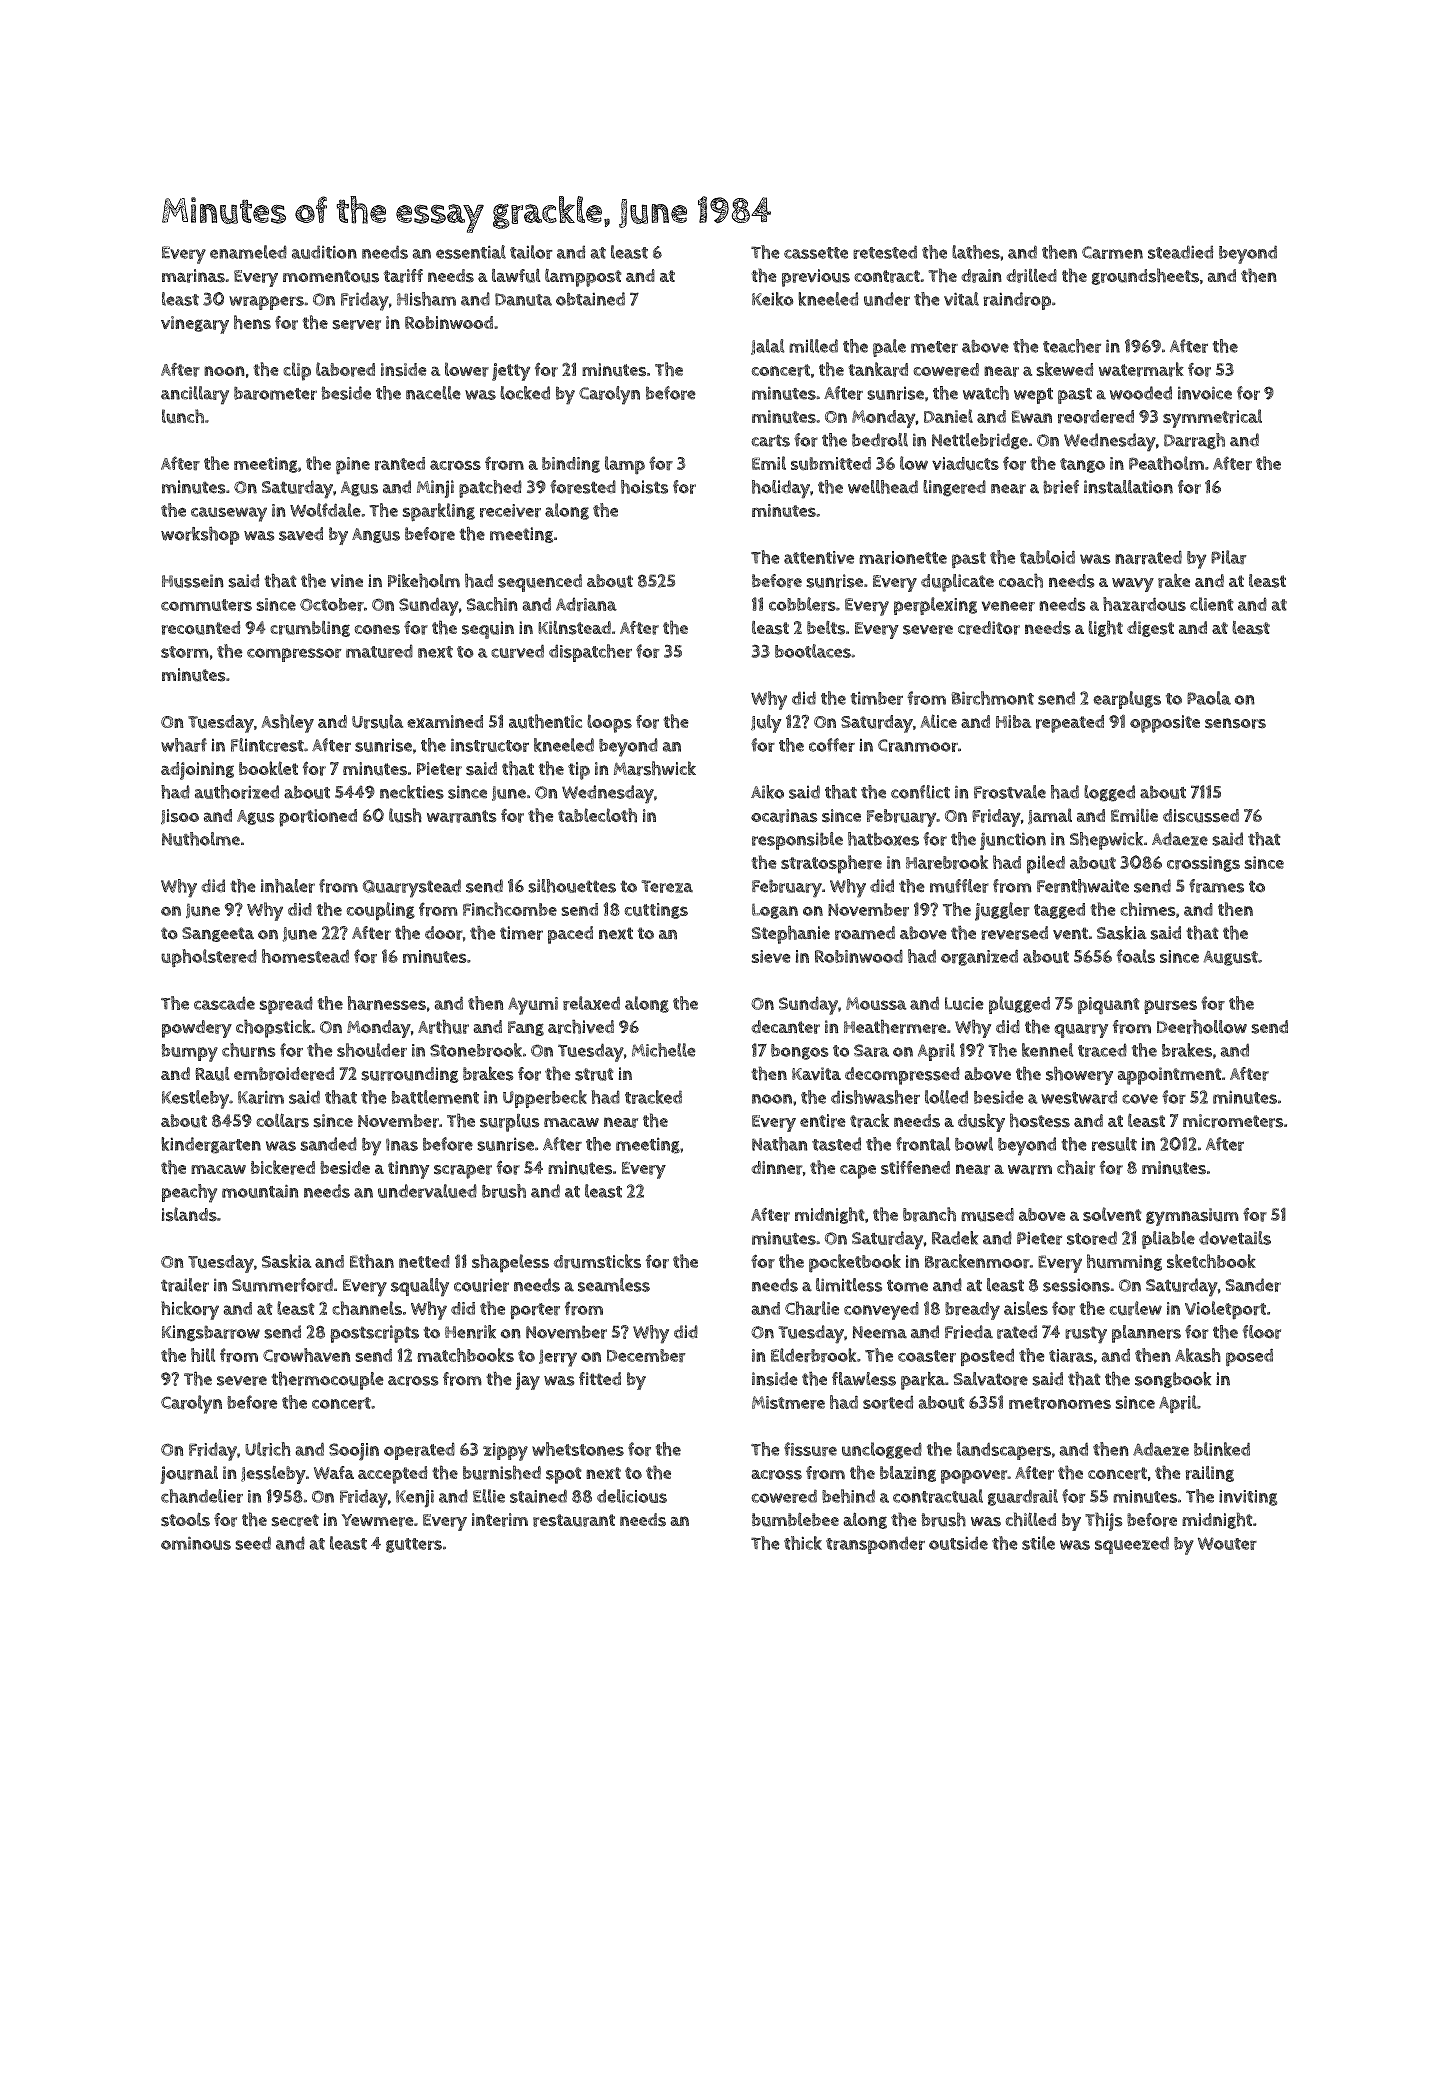  What do you see at coordinates (488, 630) in the screenshot?
I see `sequin` at bounding box center [488, 630].
